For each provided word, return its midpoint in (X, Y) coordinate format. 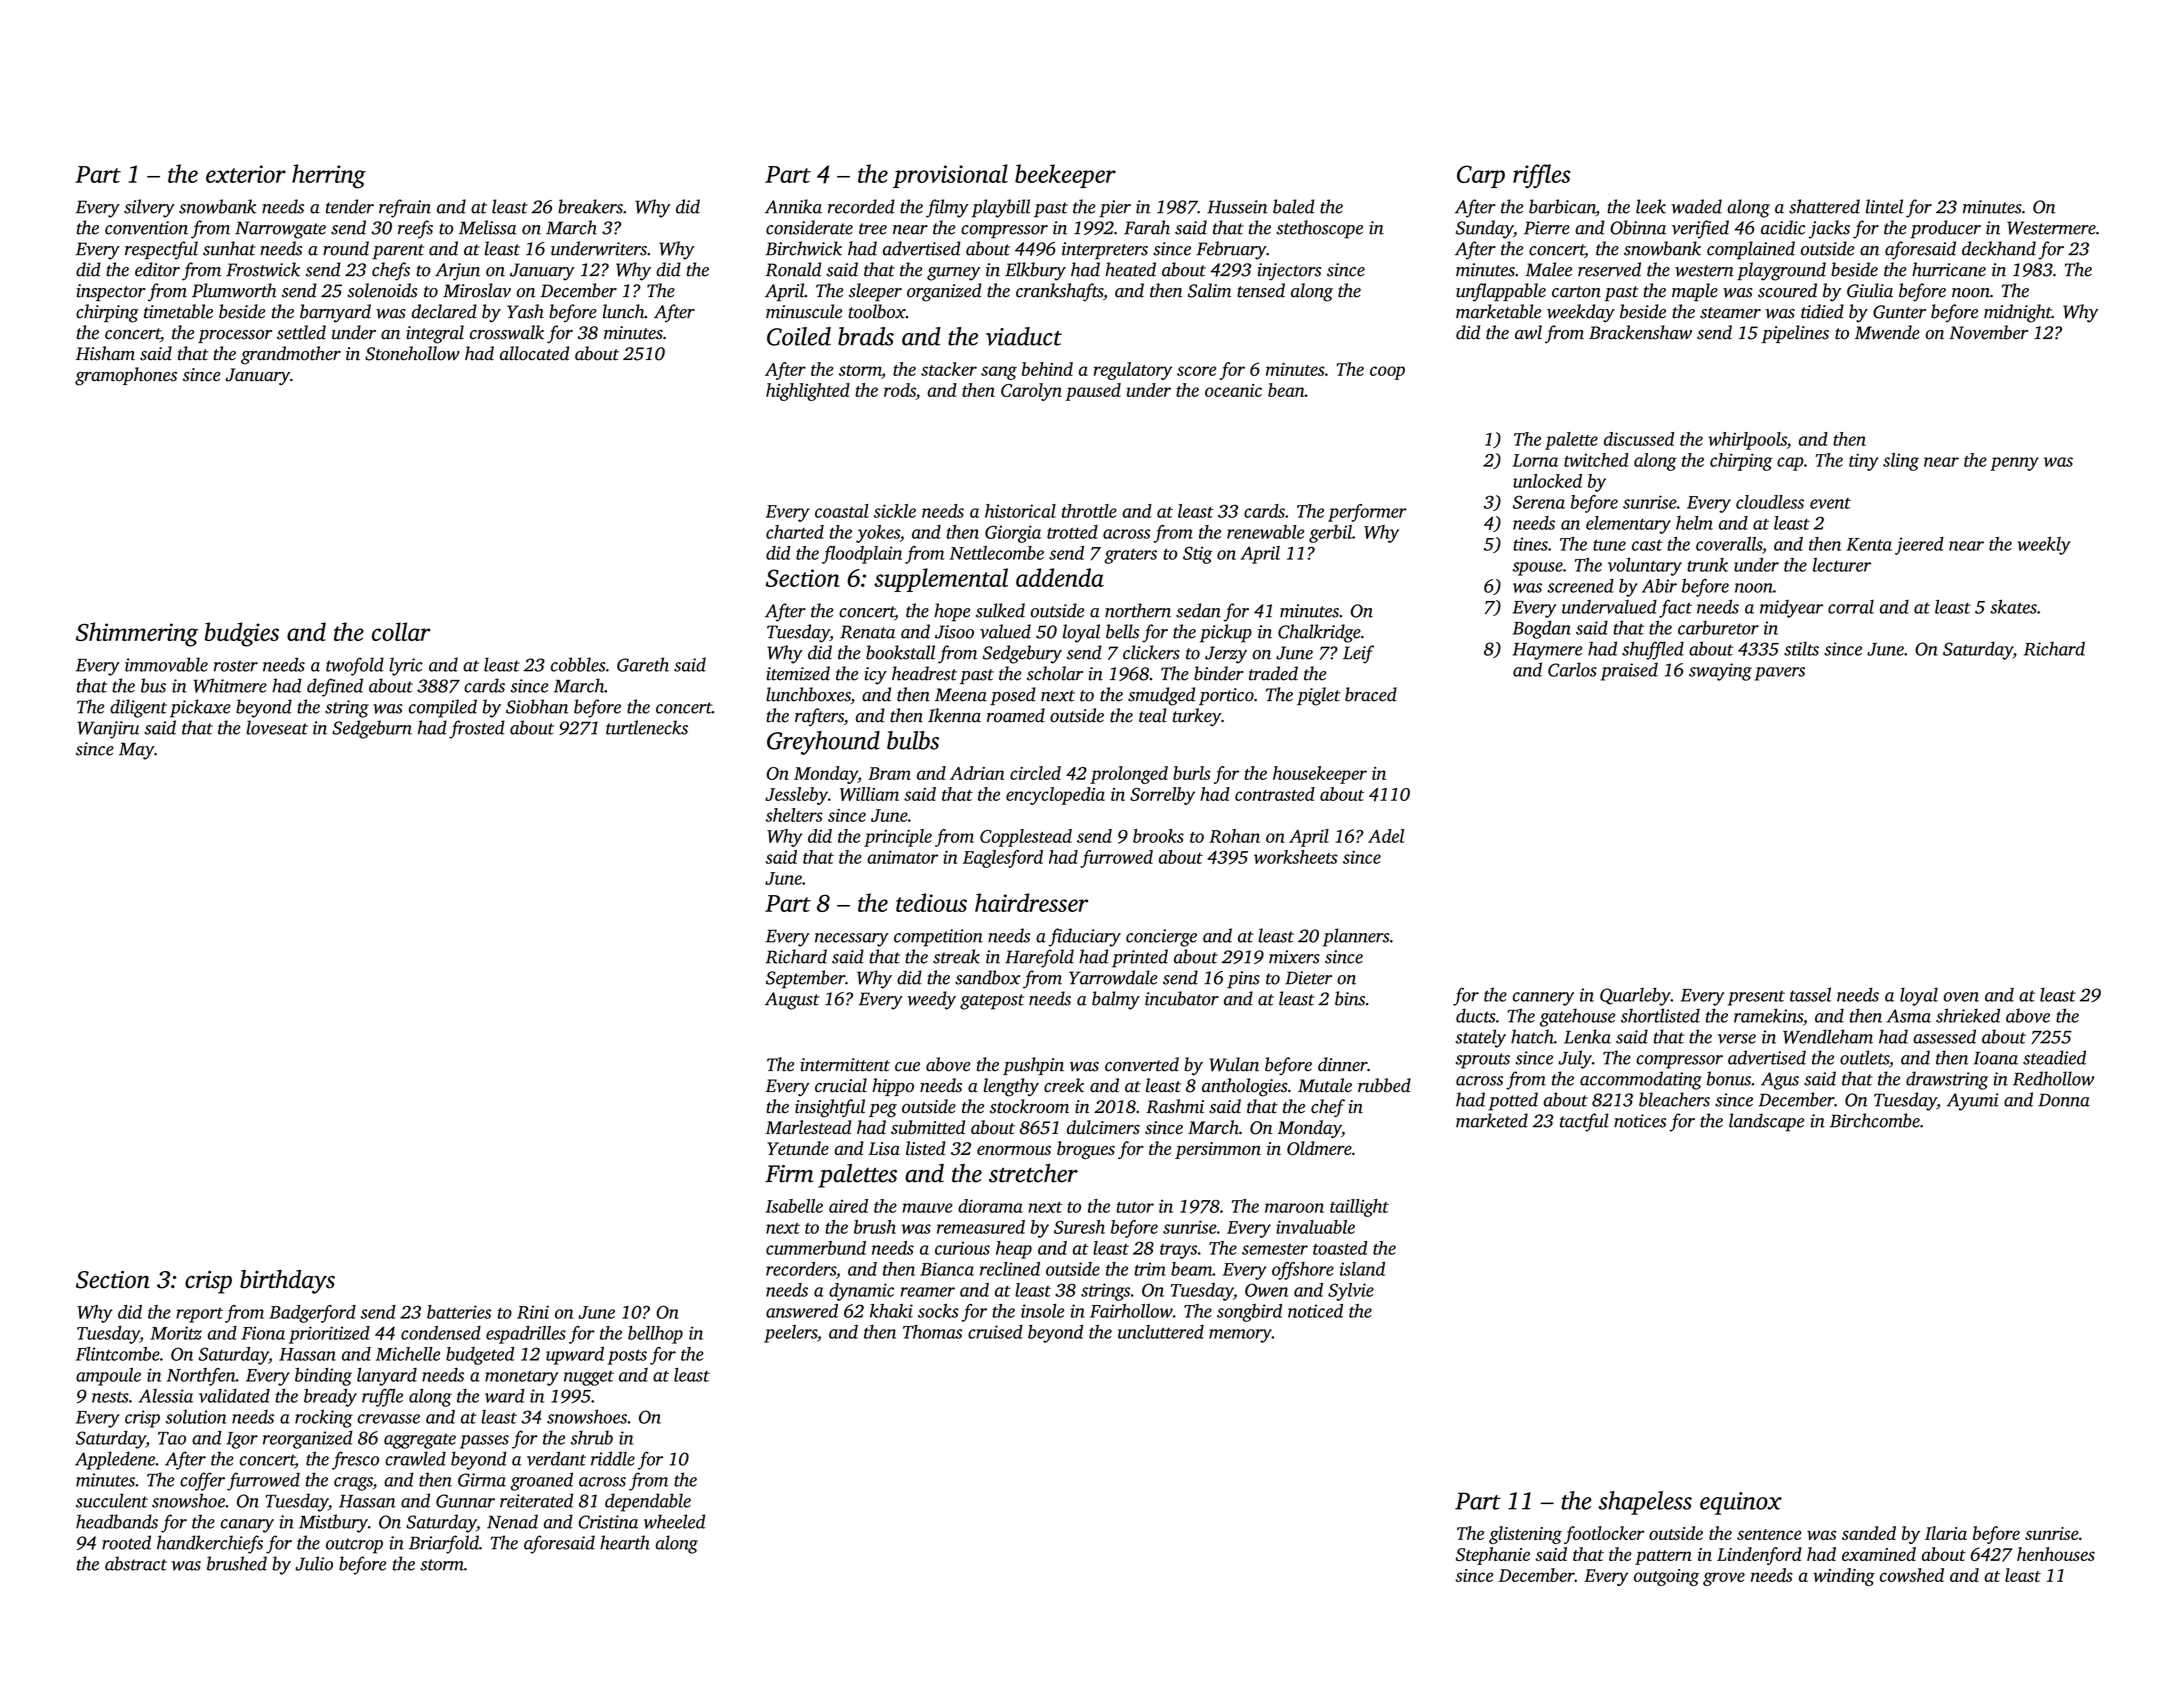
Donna (2064, 1100)
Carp (1481, 176)
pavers (1780, 674)
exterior (246, 174)
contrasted (1275, 794)
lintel (1884, 206)
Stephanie (1493, 1556)
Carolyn (1031, 392)
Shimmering (137, 634)
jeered (1919, 546)
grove (1724, 1579)
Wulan (1234, 1064)
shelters (794, 815)
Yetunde (798, 1148)
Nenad (512, 1521)
